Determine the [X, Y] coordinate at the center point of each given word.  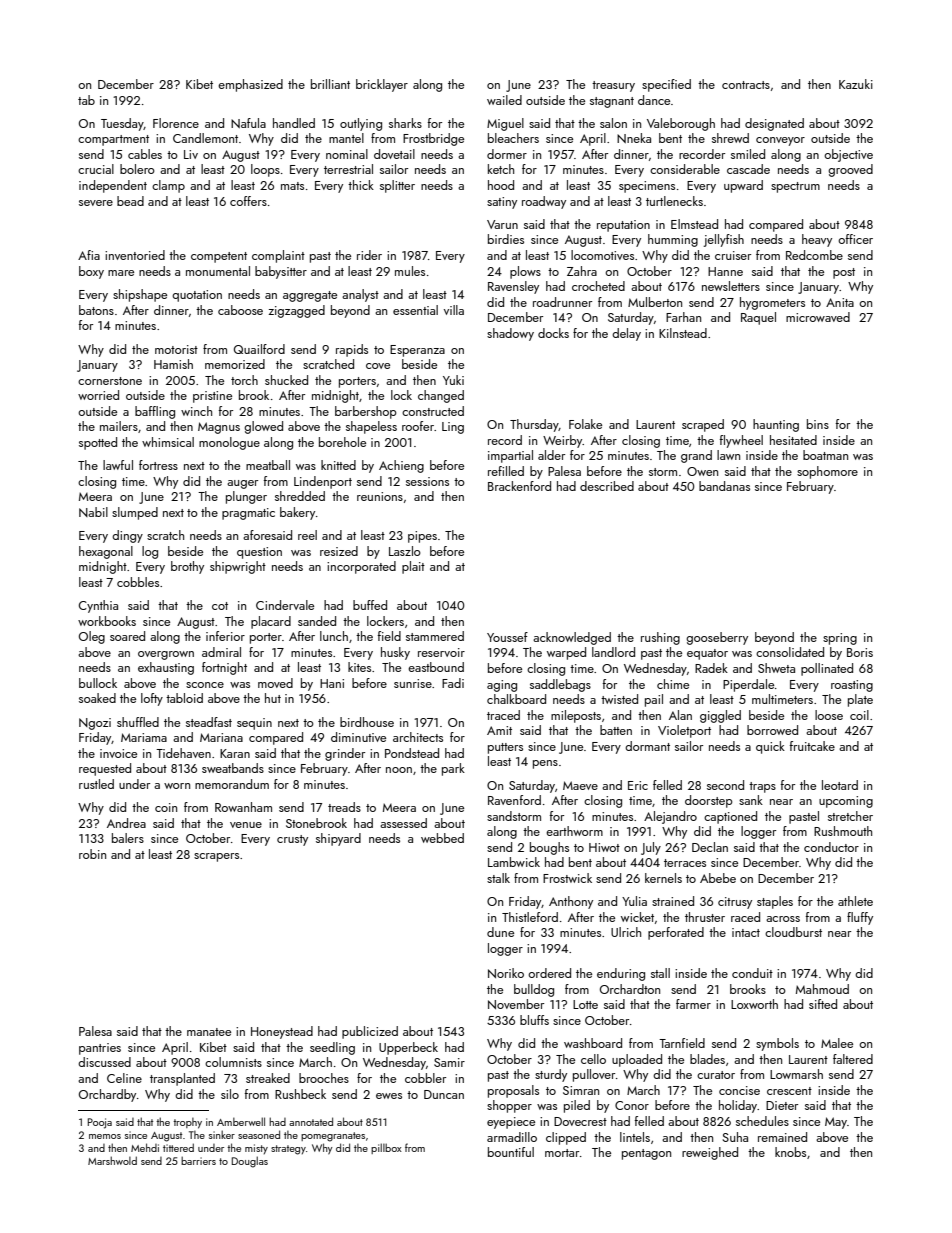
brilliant [330, 84]
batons [96, 310]
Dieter [782, 1105]
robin [92, 854]
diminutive [358, 737]
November [516, 1004]
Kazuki [856, 84]
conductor [831, 847]
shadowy [510, 334]
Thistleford [530, 917]
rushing [660, 638]
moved [275, 683]
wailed [504, 100]
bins [818, 424]
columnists [233, 1062]
